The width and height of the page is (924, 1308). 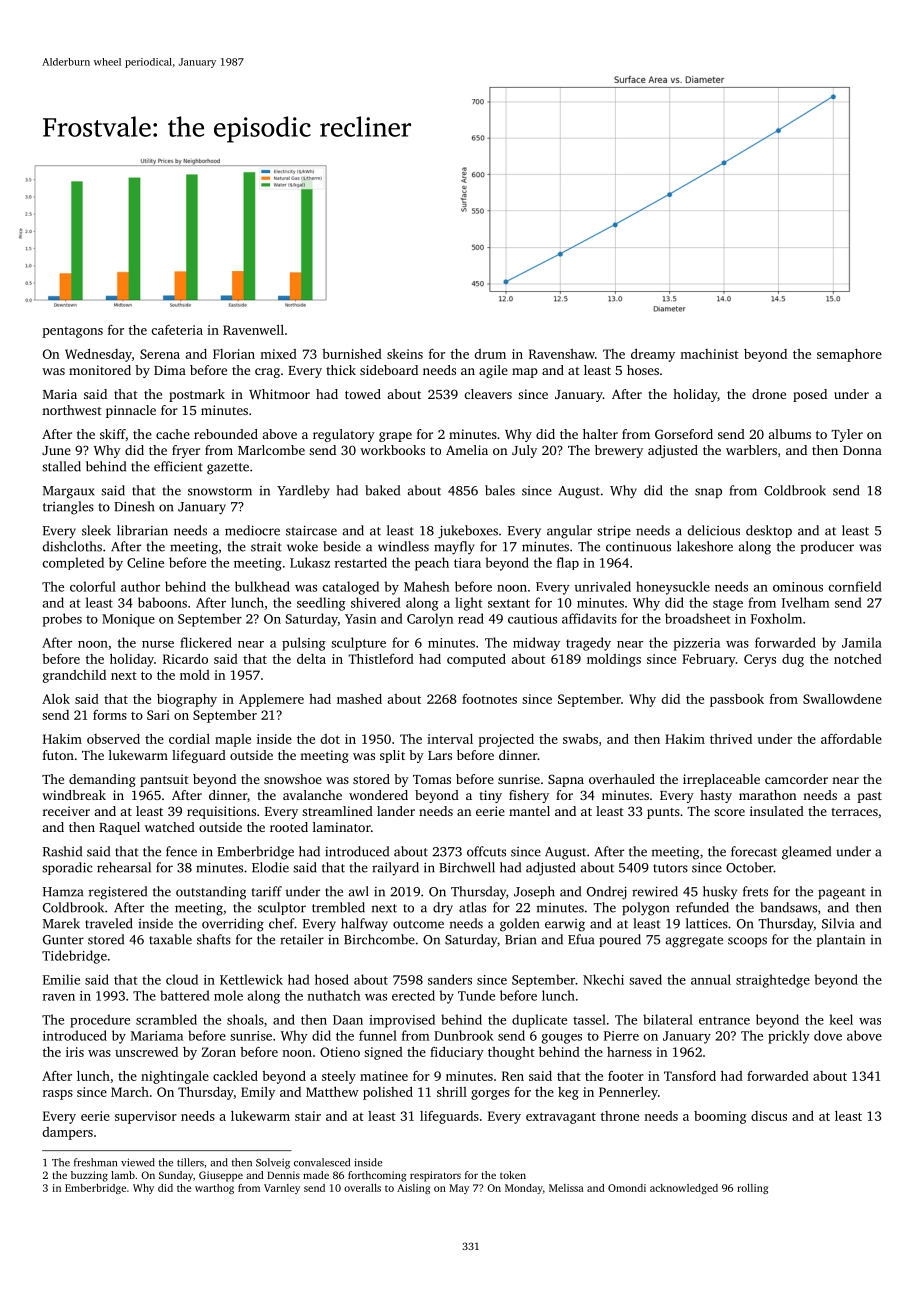 What do you see at coordinates (267, 891) in the page?
I see `tariff` at bounding box center [267, 891].
